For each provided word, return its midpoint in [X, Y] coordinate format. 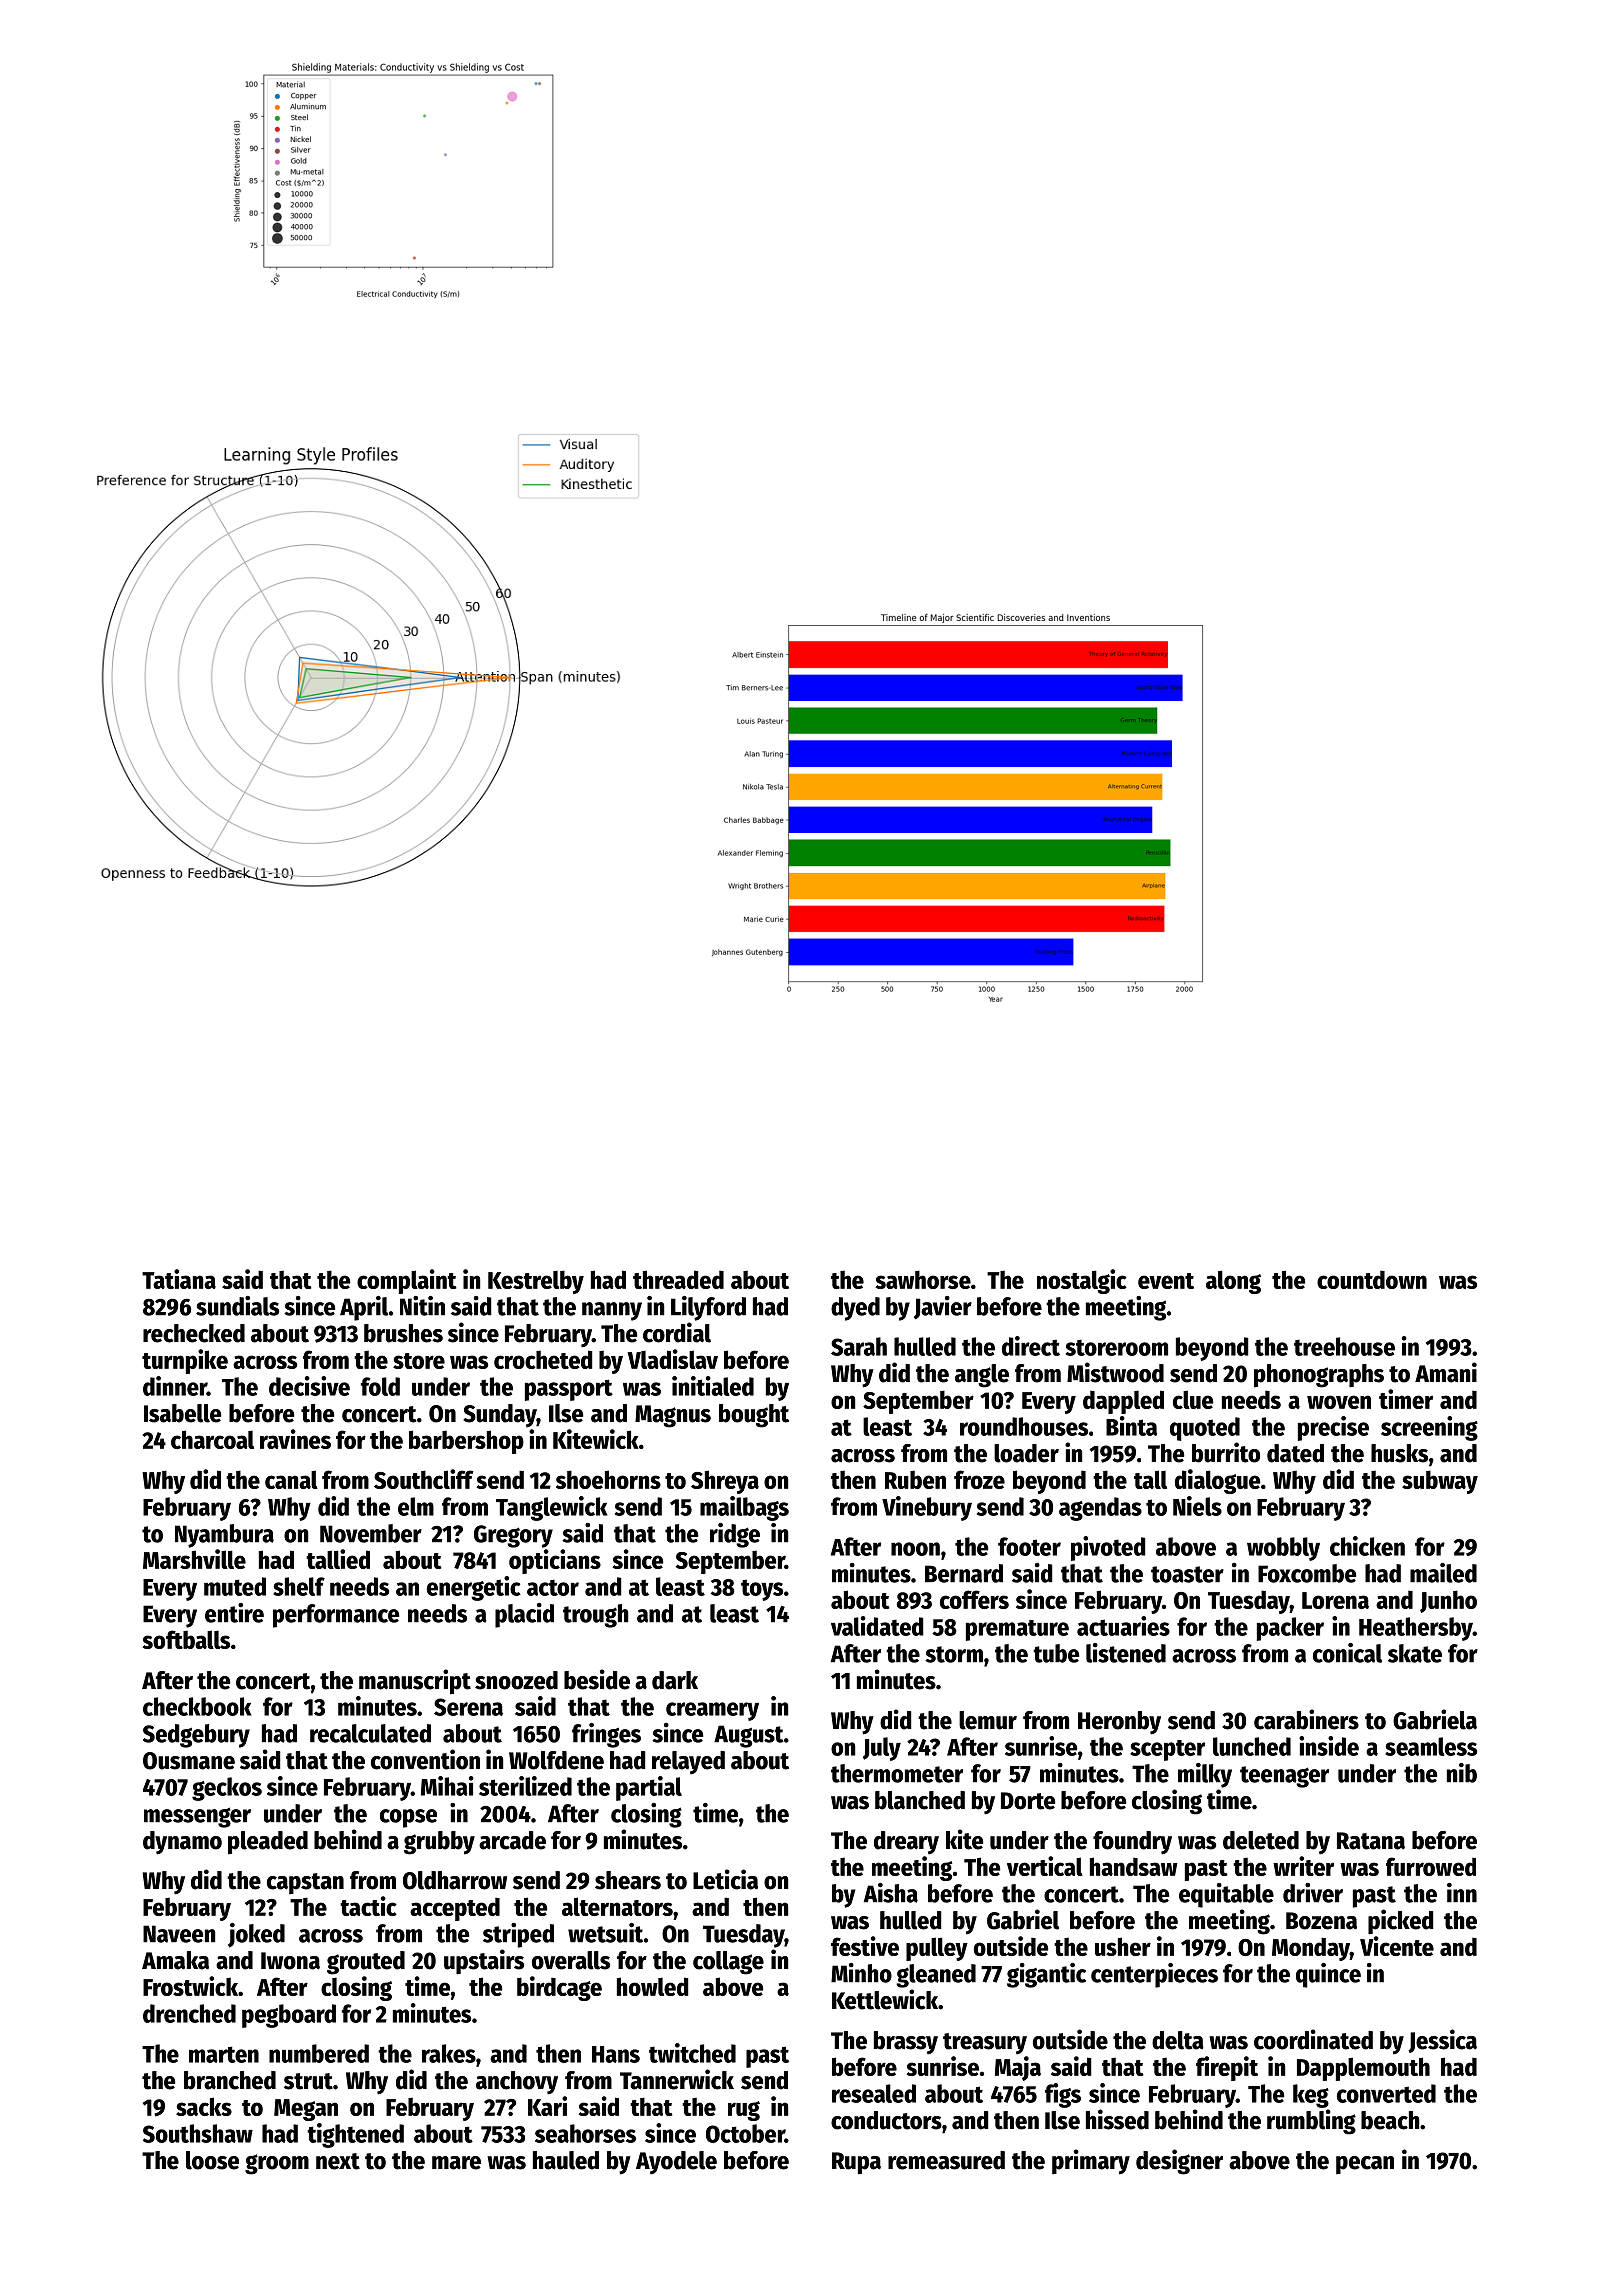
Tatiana [179, 1279]
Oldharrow [455, 1880]
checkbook [197, 1706]
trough [596, 1616]
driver [1313, 1893]
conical [1347, 1653]
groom [277, 2164]
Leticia [725, 1879]
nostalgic [1082, 1281]
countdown [1372, 1279]
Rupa [856, 2163]
